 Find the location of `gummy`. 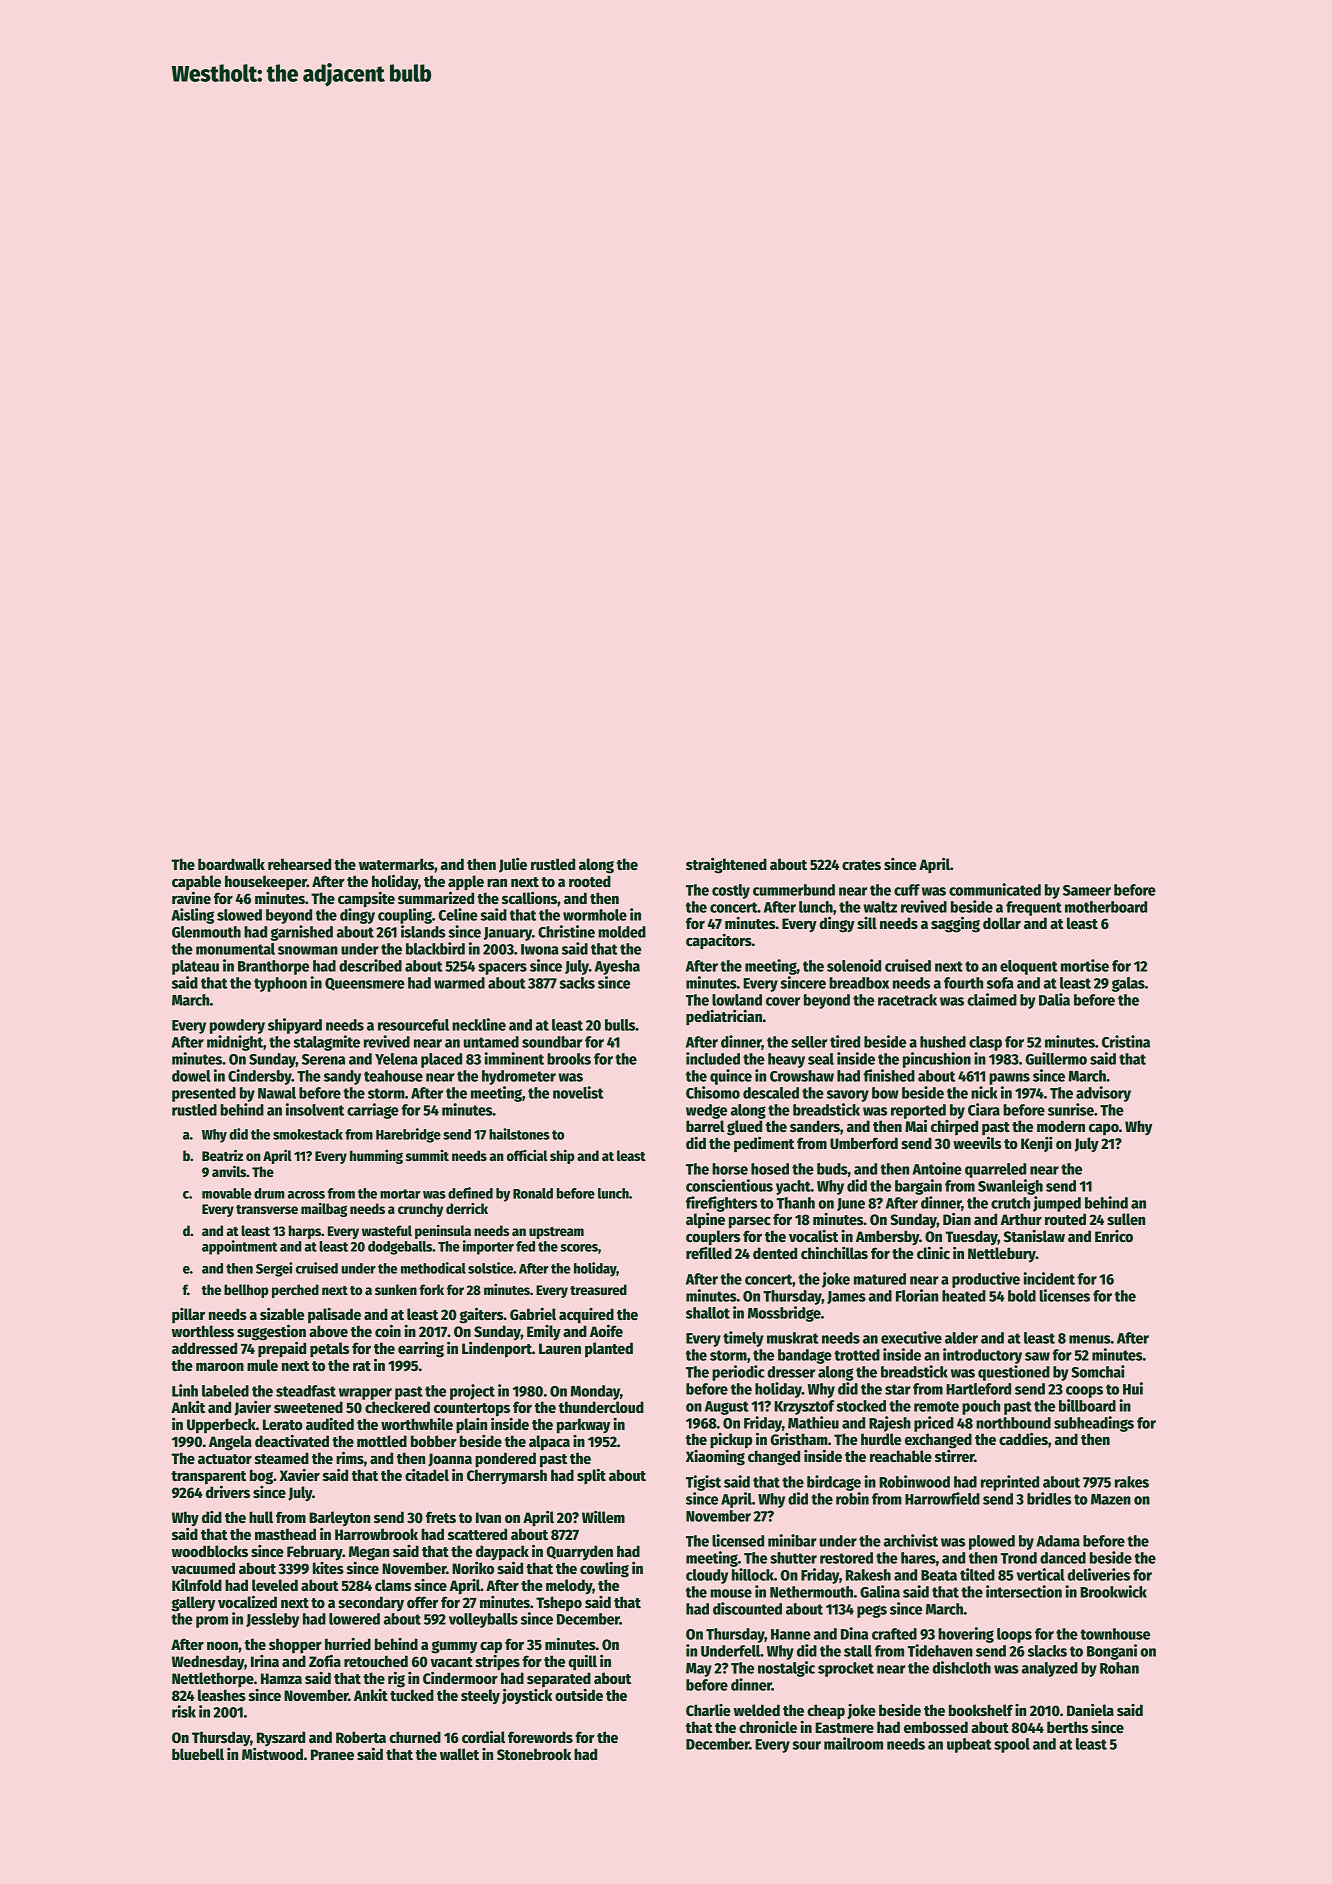

gummy is located at coordinates (454, 1647).
